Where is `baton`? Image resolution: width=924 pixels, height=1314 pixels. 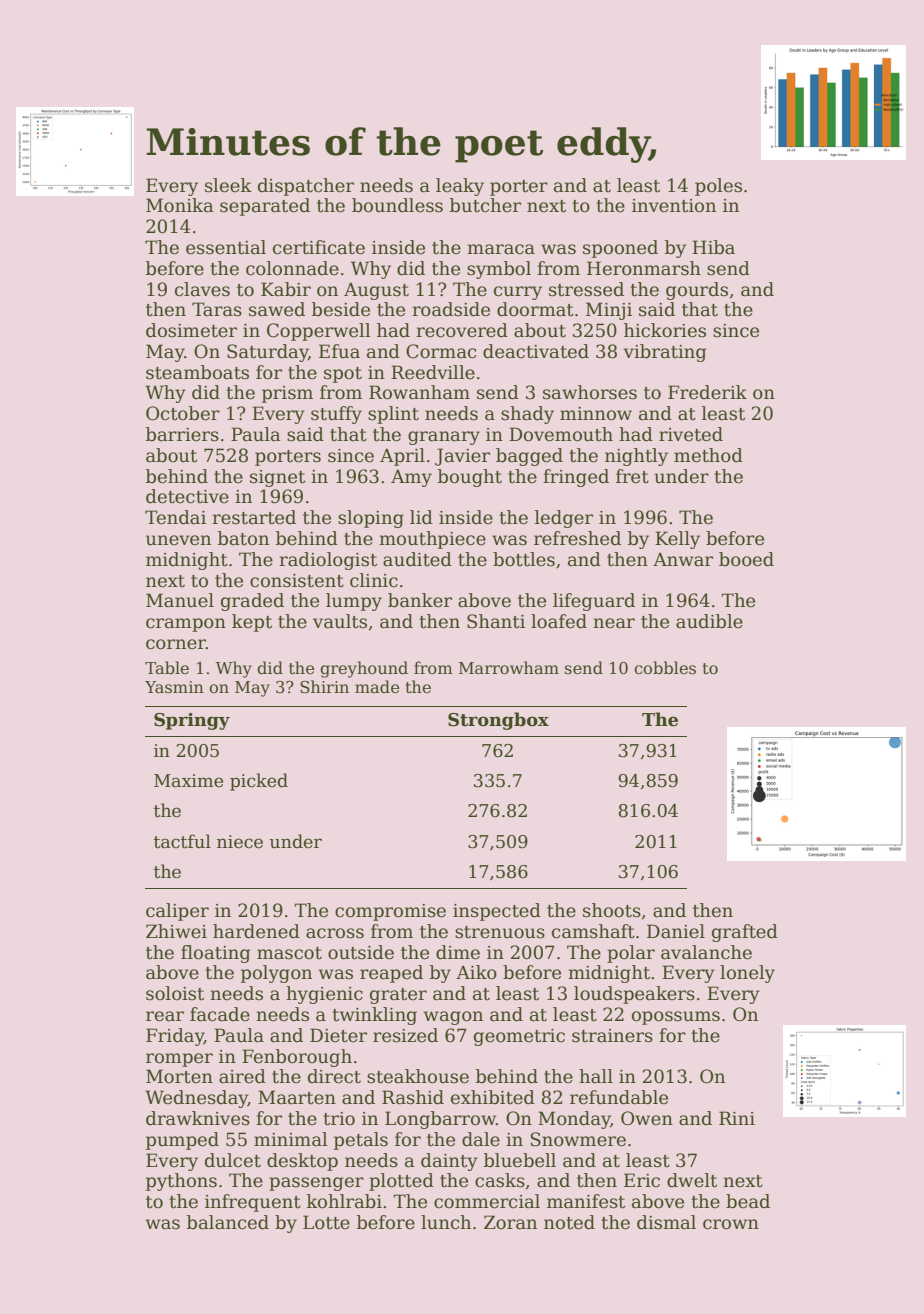
baton is located at coordinates (243, 538).
